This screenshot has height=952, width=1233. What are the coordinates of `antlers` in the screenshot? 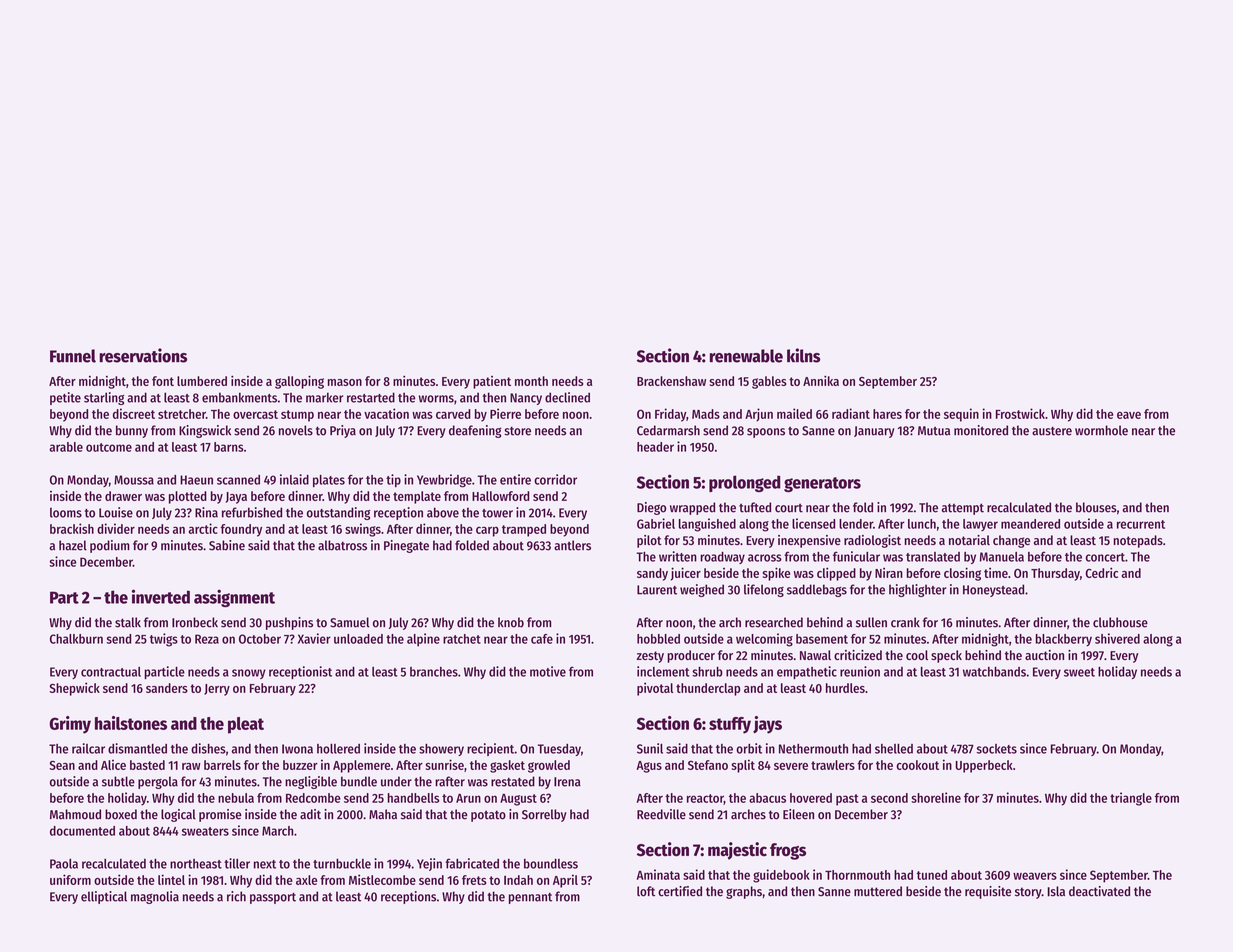 It's located at (572, 545).
